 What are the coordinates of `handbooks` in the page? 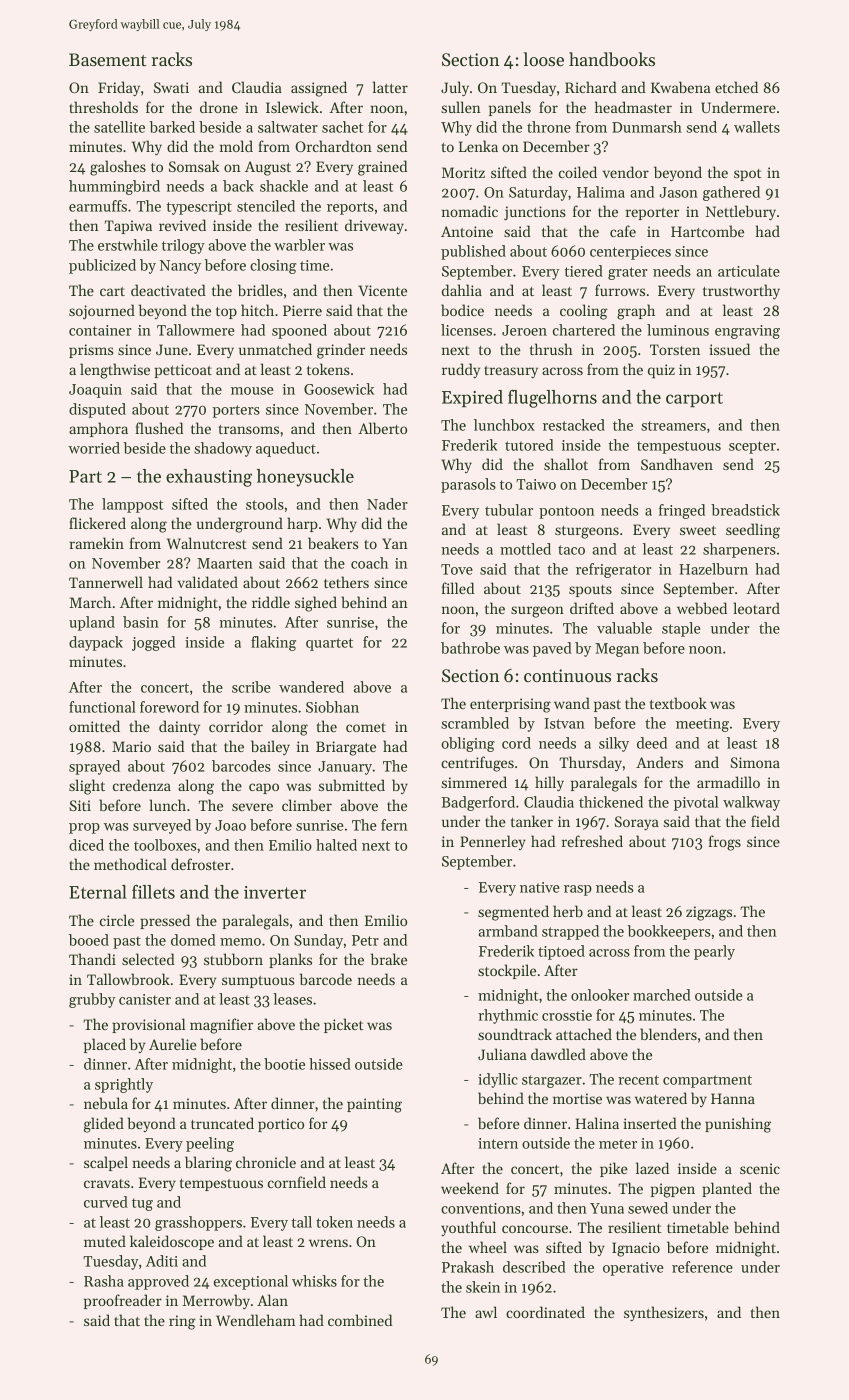 It's located at (612, 59).
